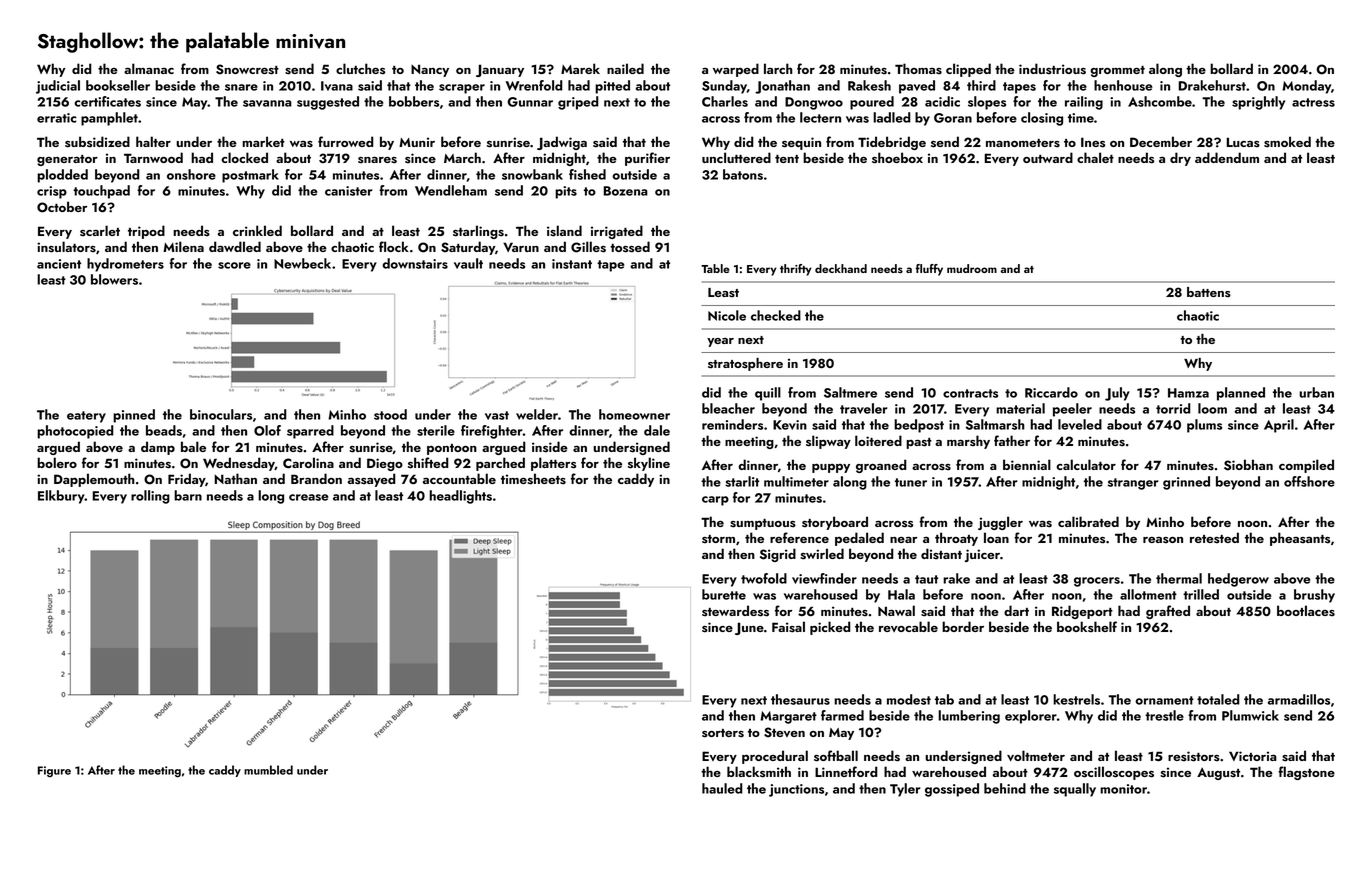  Describe the element at coordinates (1036, 755) in the screenshot. I see `voltmeter` at that location.
